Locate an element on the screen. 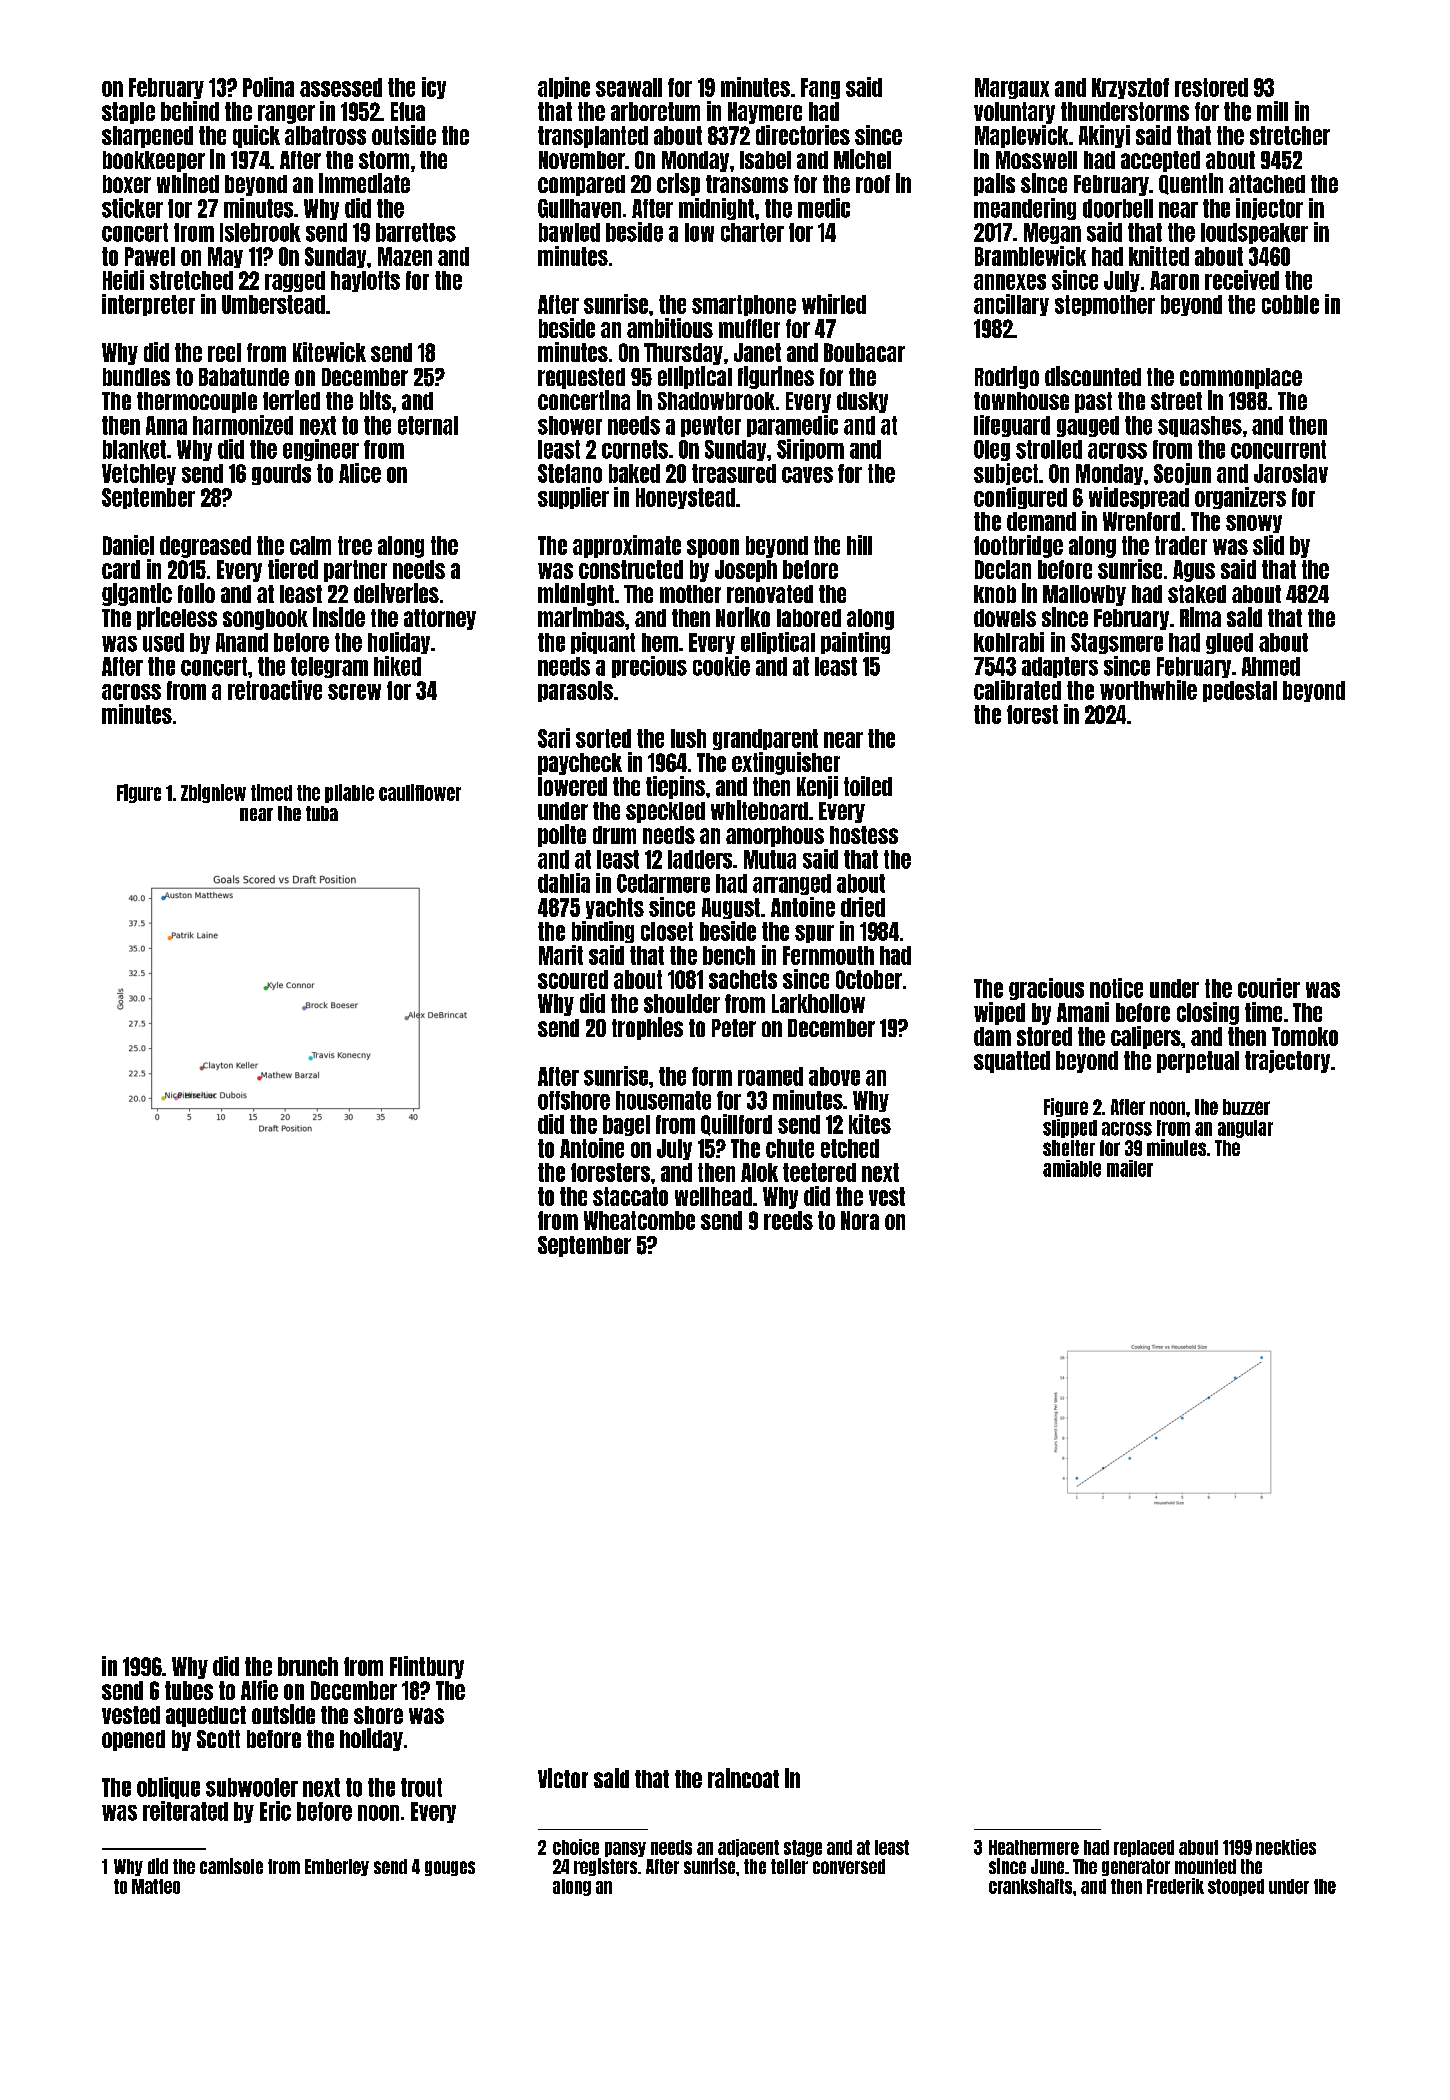 This screenshot has height=2100, width=1450. perpetual is located at coordinates (1198, 1062).
